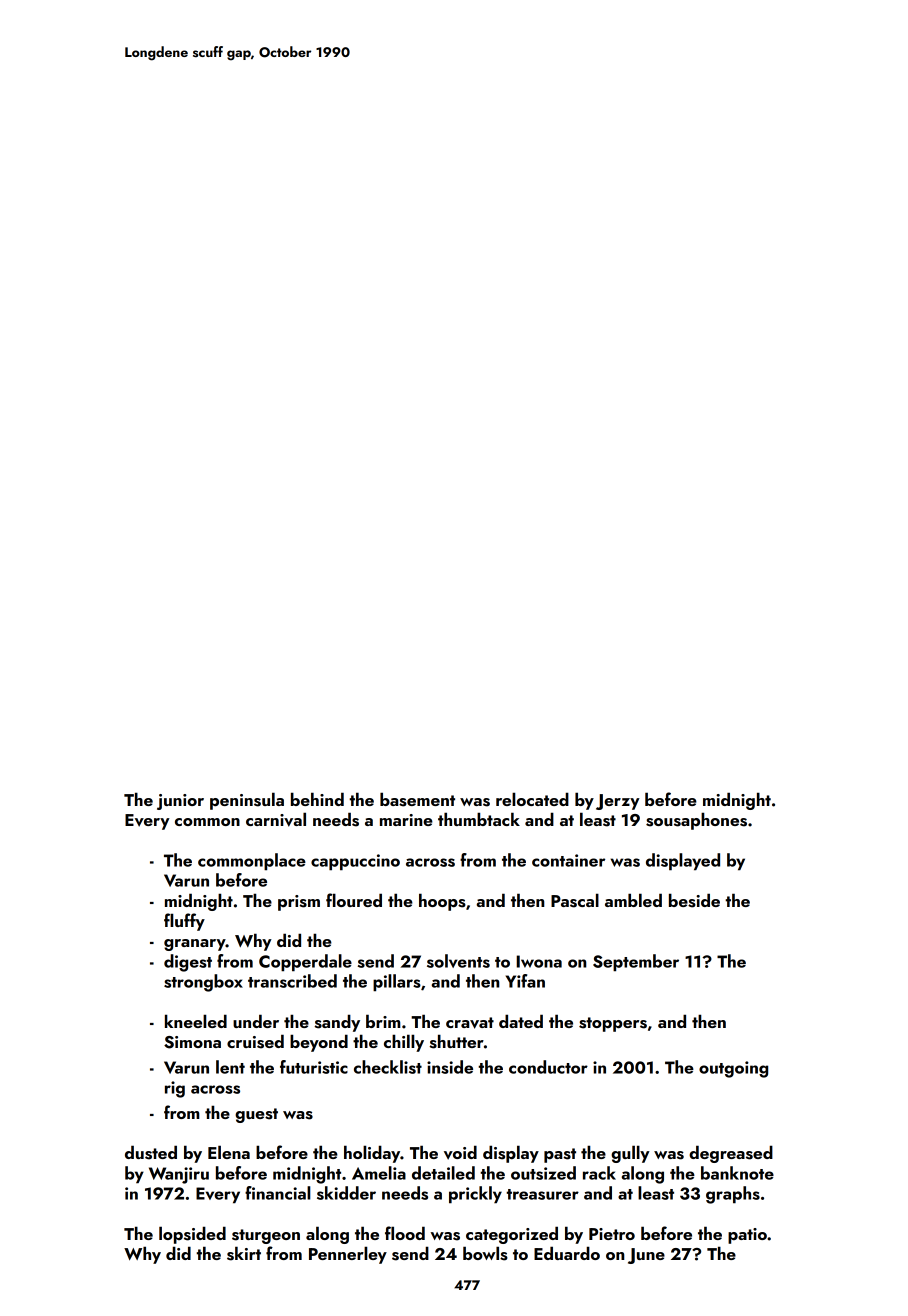 Image resolution: width=908 pixels, height=1316 pixels. What do you see at coordinates (317, 799) in the page?
I see `behind` at bounding box center [317, 799].
